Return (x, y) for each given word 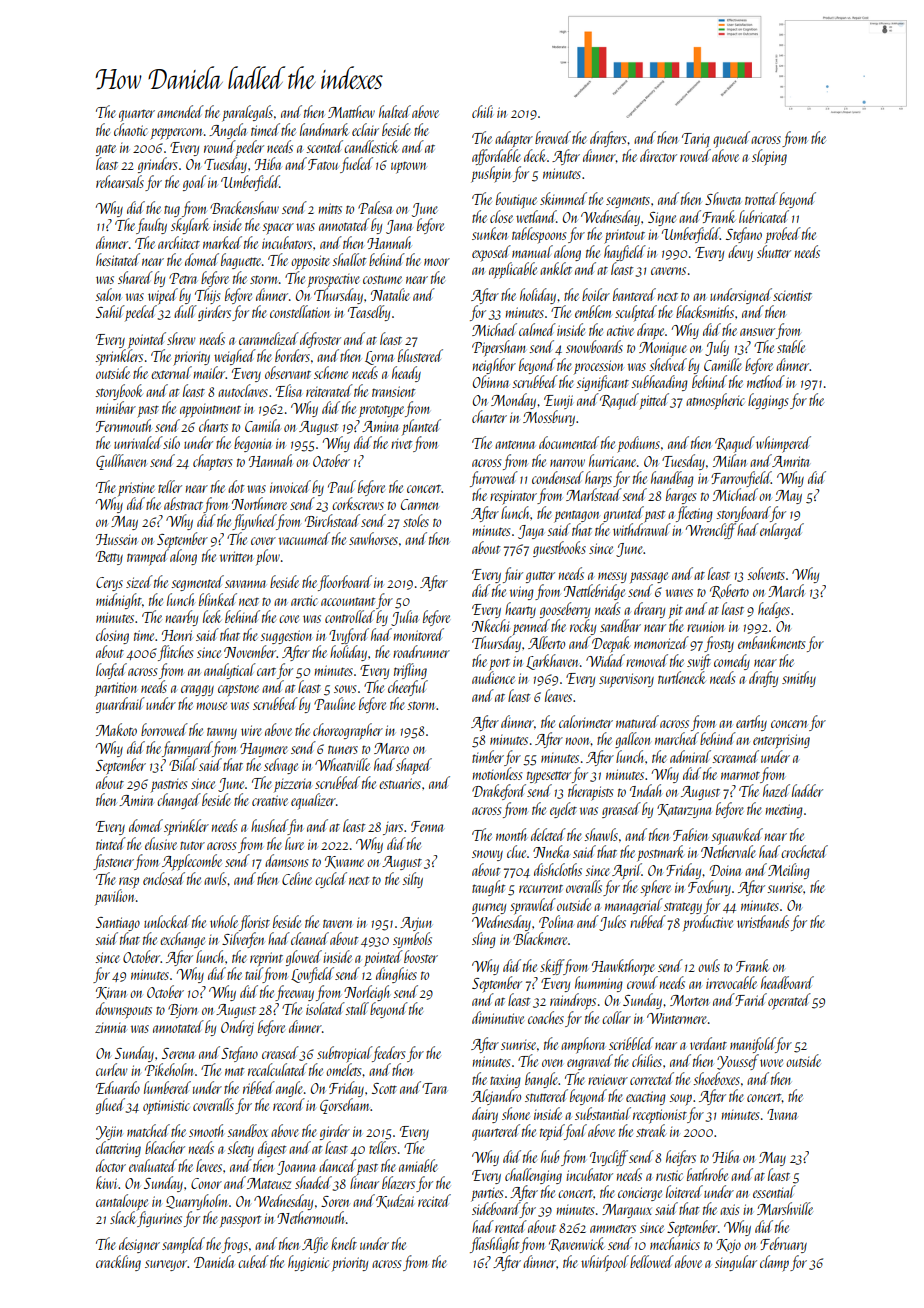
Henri (177, 635)
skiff (552, 967)
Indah (645, 790)
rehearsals (120, 181)
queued (731, 139)
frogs (235, 1245)
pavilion (115, 897)
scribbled (631, 1043)
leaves (558, 695)
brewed (553, 137)
